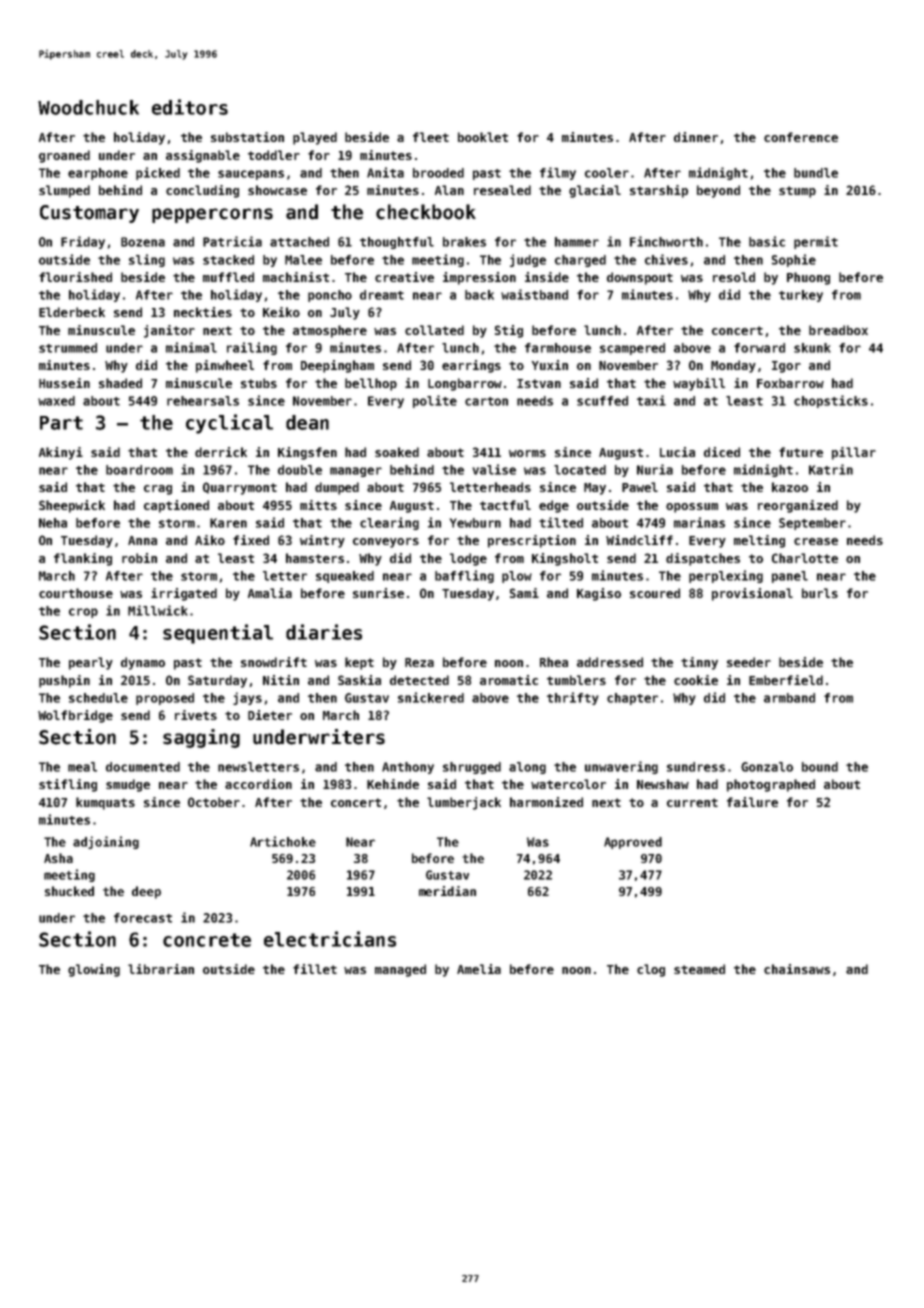 The width and height of the screenshot is (924, 1308). I want to click on fillet, so click(315, 969).
